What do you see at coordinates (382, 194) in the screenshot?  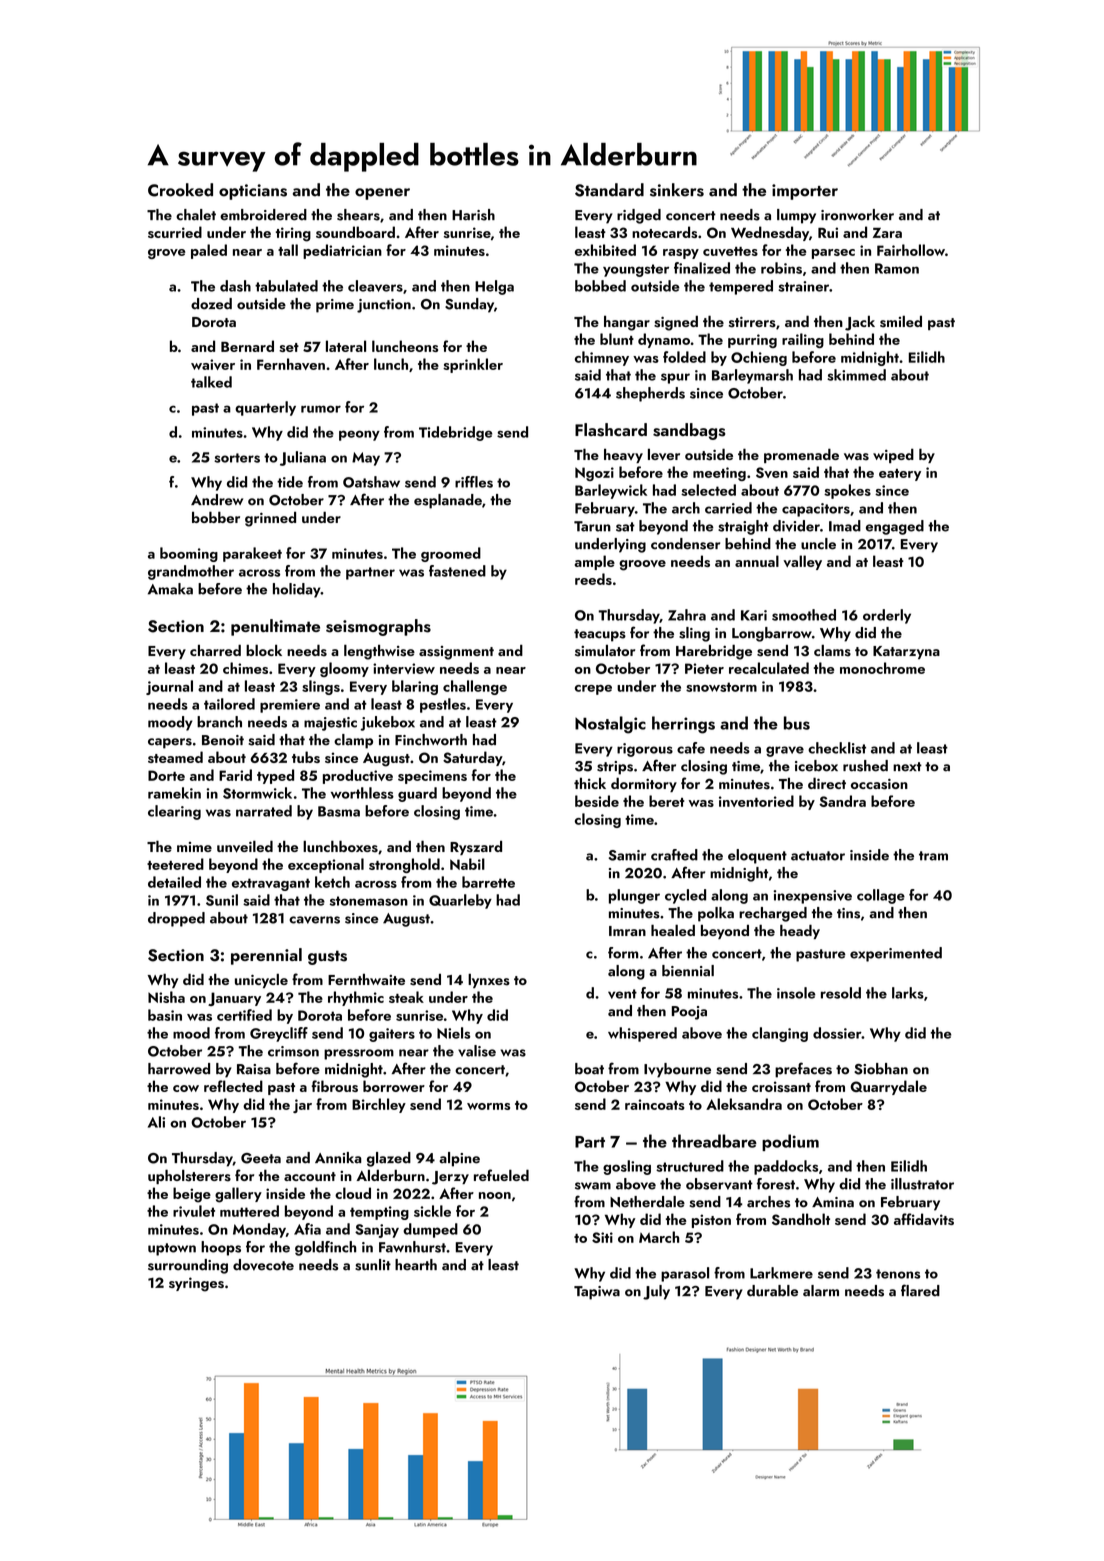 I see `opener` at bounding box center [382, 194].
